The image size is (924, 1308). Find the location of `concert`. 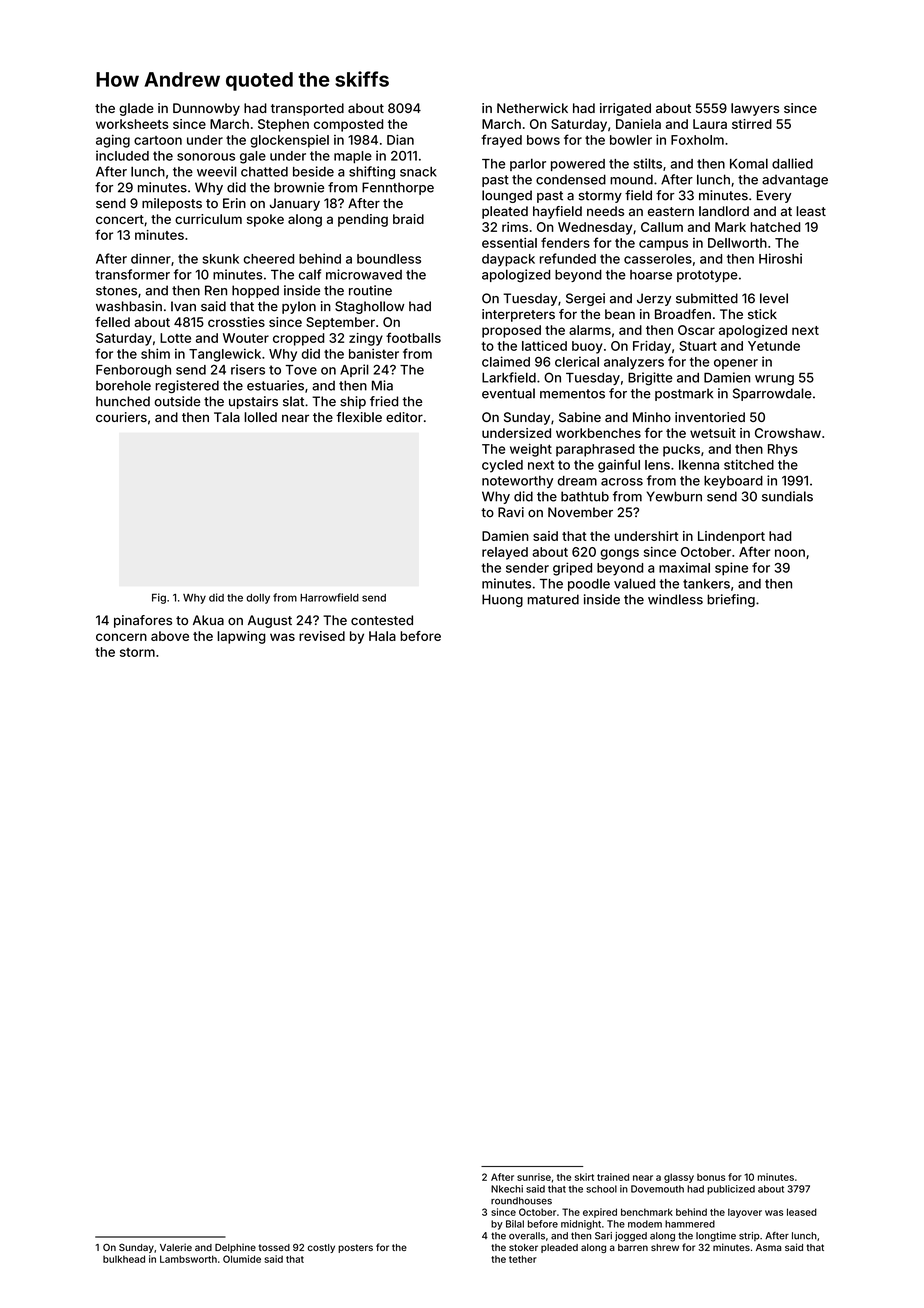

concert is located at coordinates (120, 219).
